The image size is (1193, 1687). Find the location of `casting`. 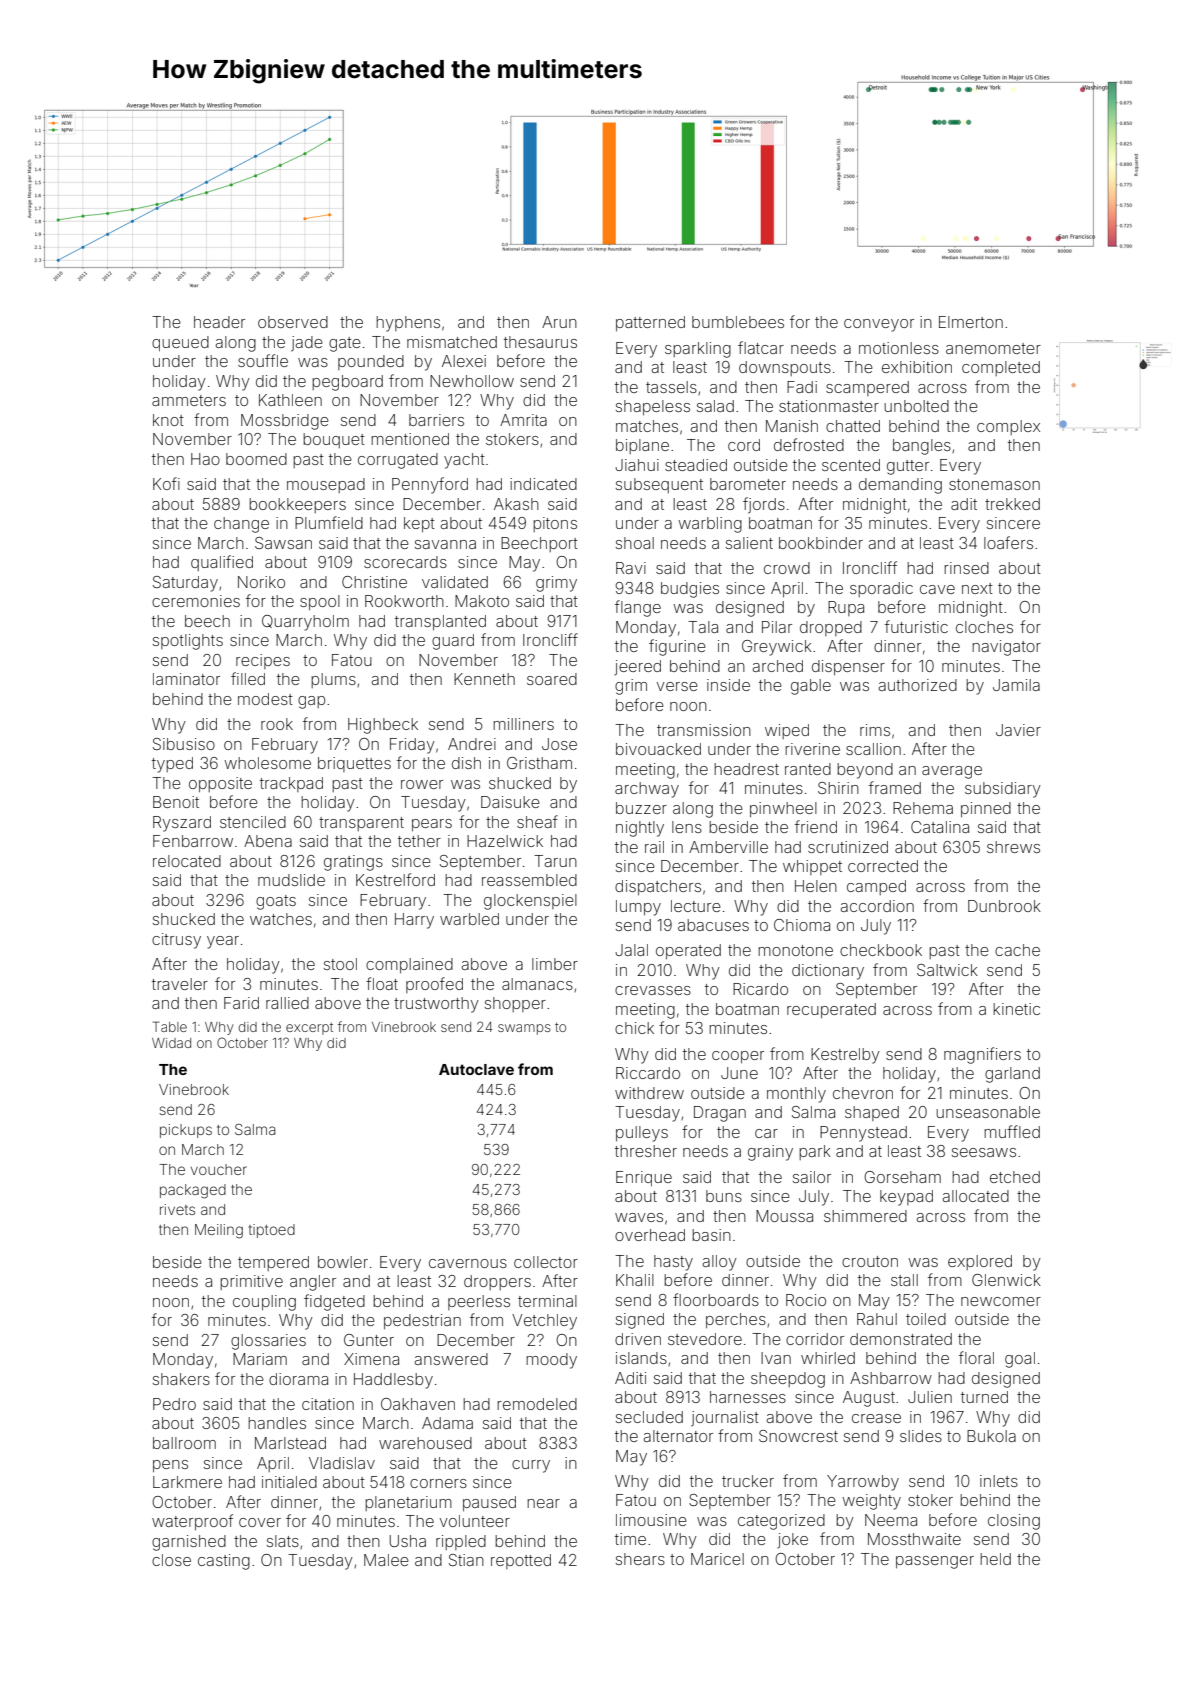

casting is located at coordinates (224, 1562).
